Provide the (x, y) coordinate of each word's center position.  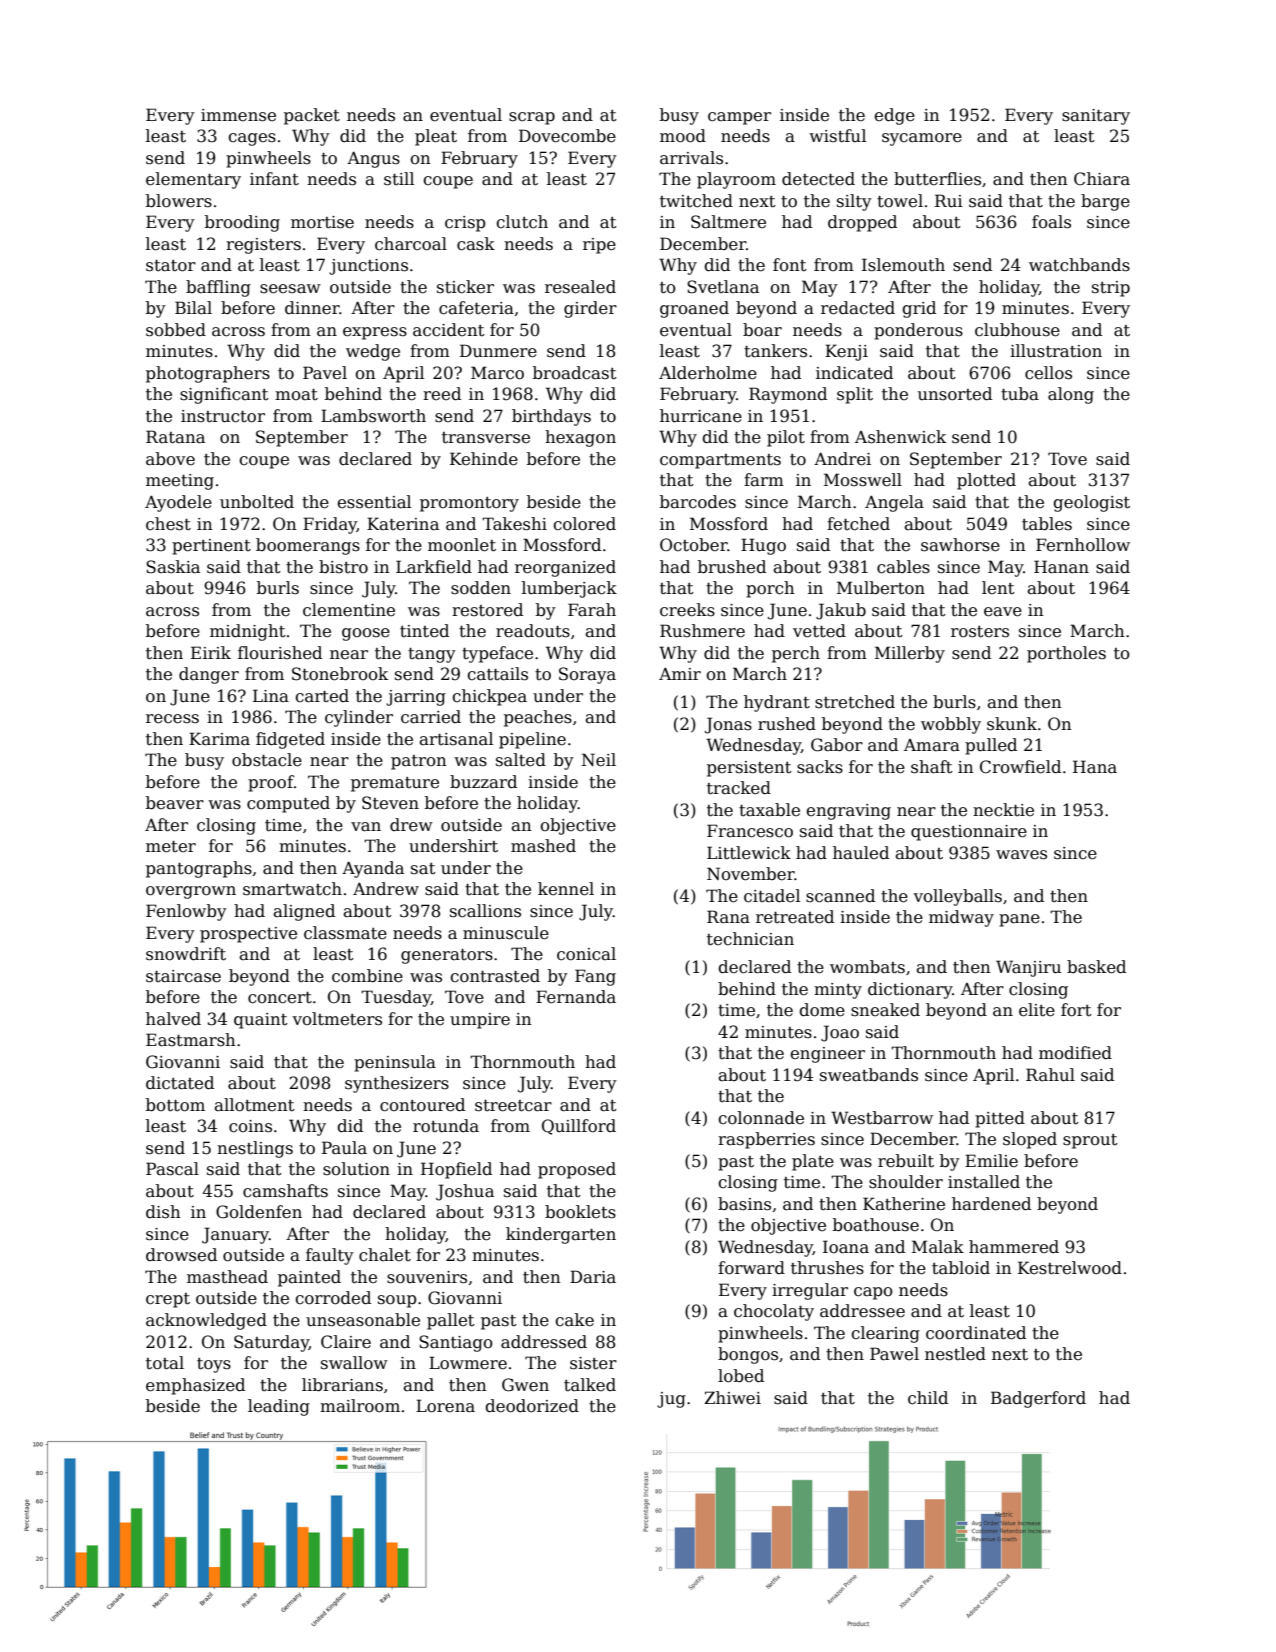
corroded (333, 1298)
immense (238, 115)
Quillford (579, 1127)
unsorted (955, 394)
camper (739, 118)
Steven (390, 803)
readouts (533, 631)
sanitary (1096, 117)
